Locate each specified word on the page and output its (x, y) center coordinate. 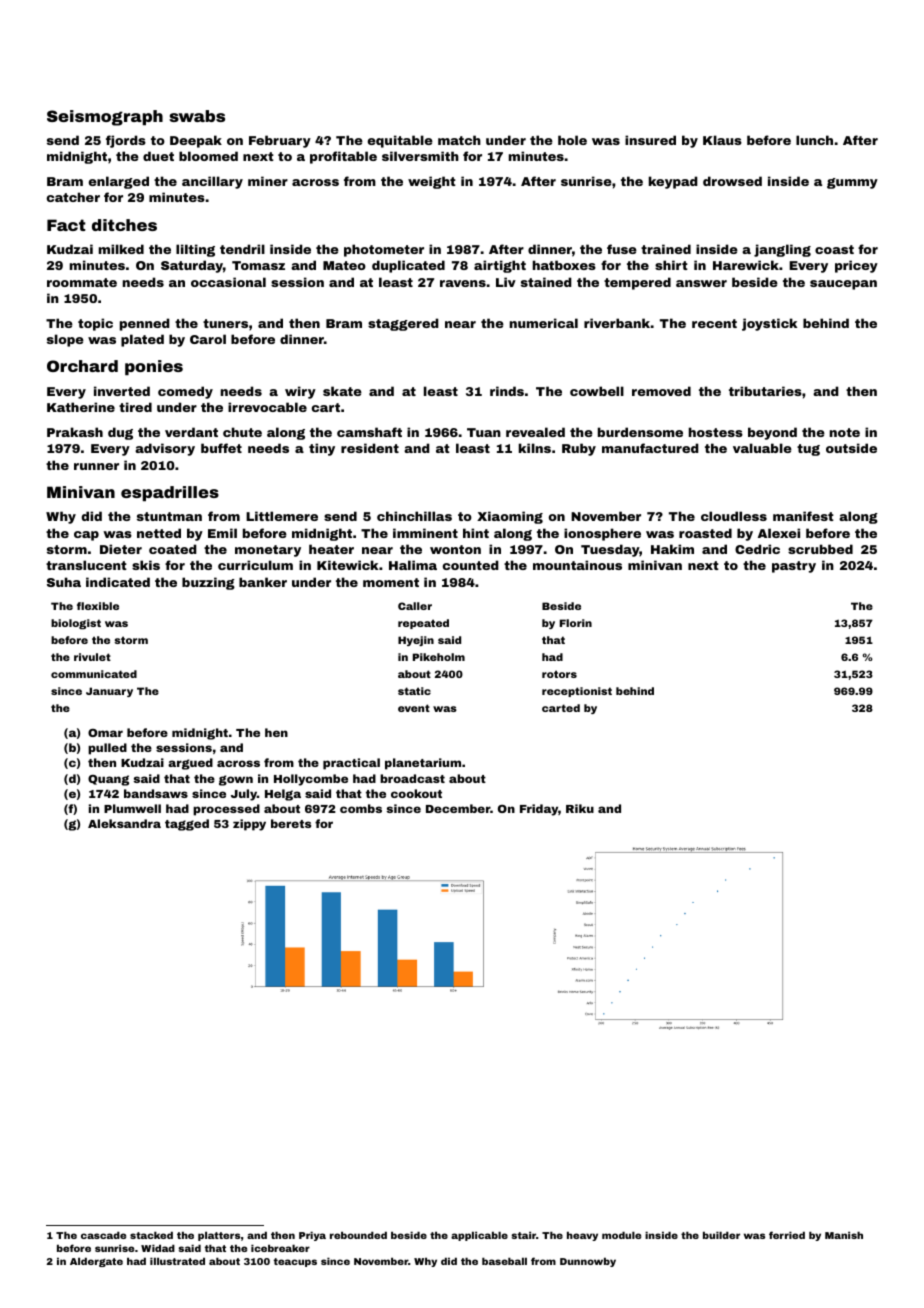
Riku (580, 808)
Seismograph (105, 118)
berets (291, 823)
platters (219, 1236)
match (459, 140)
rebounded (358, 1235)
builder (721, 1235)
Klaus (722, 140)
